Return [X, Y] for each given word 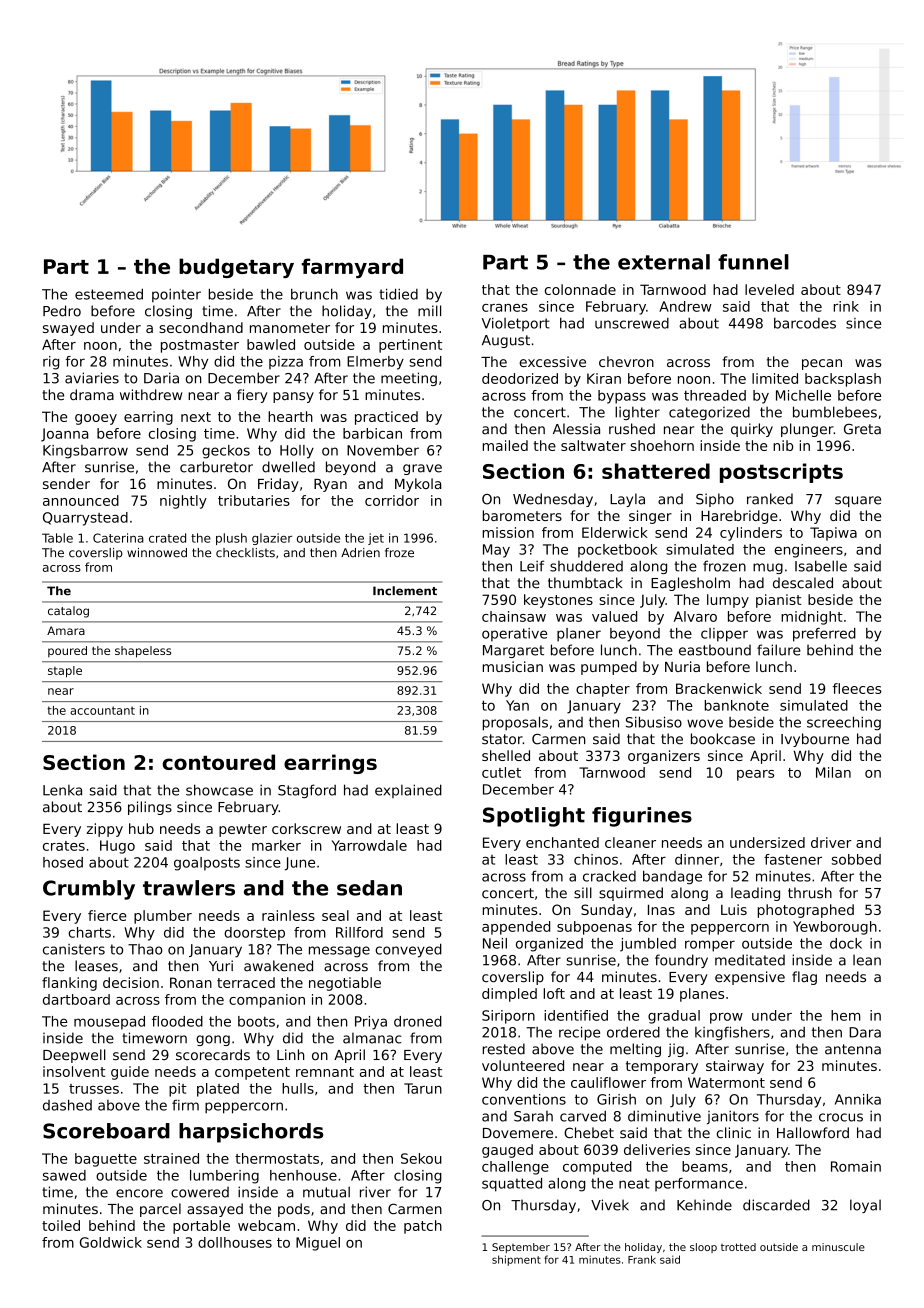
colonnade [580, 289]
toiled [61, 1225]
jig [676, 1050]
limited [775, 378]
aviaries [92, 378]
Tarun [423, 1088]
